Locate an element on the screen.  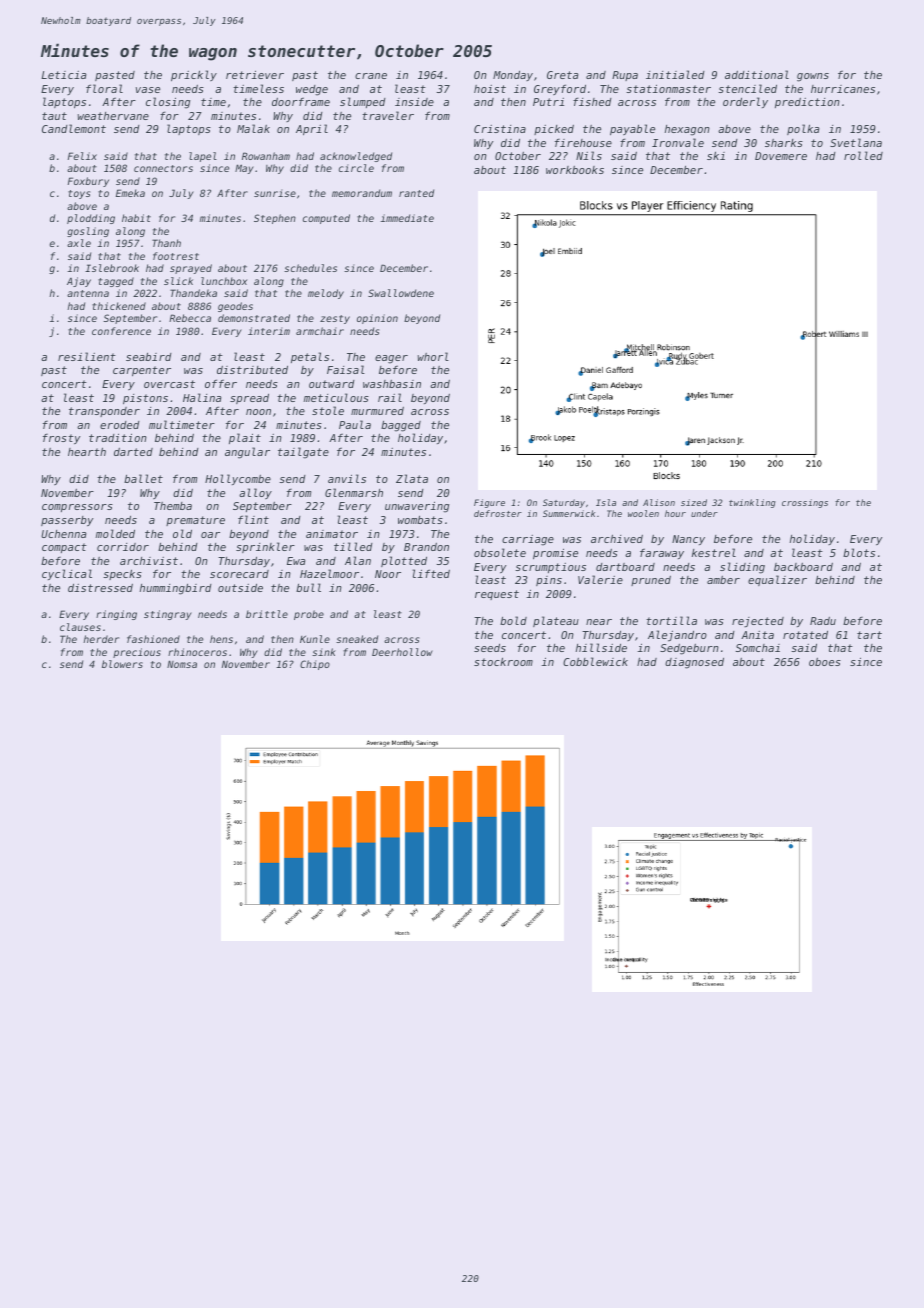
Isla is located at coordinates (606, 502).
